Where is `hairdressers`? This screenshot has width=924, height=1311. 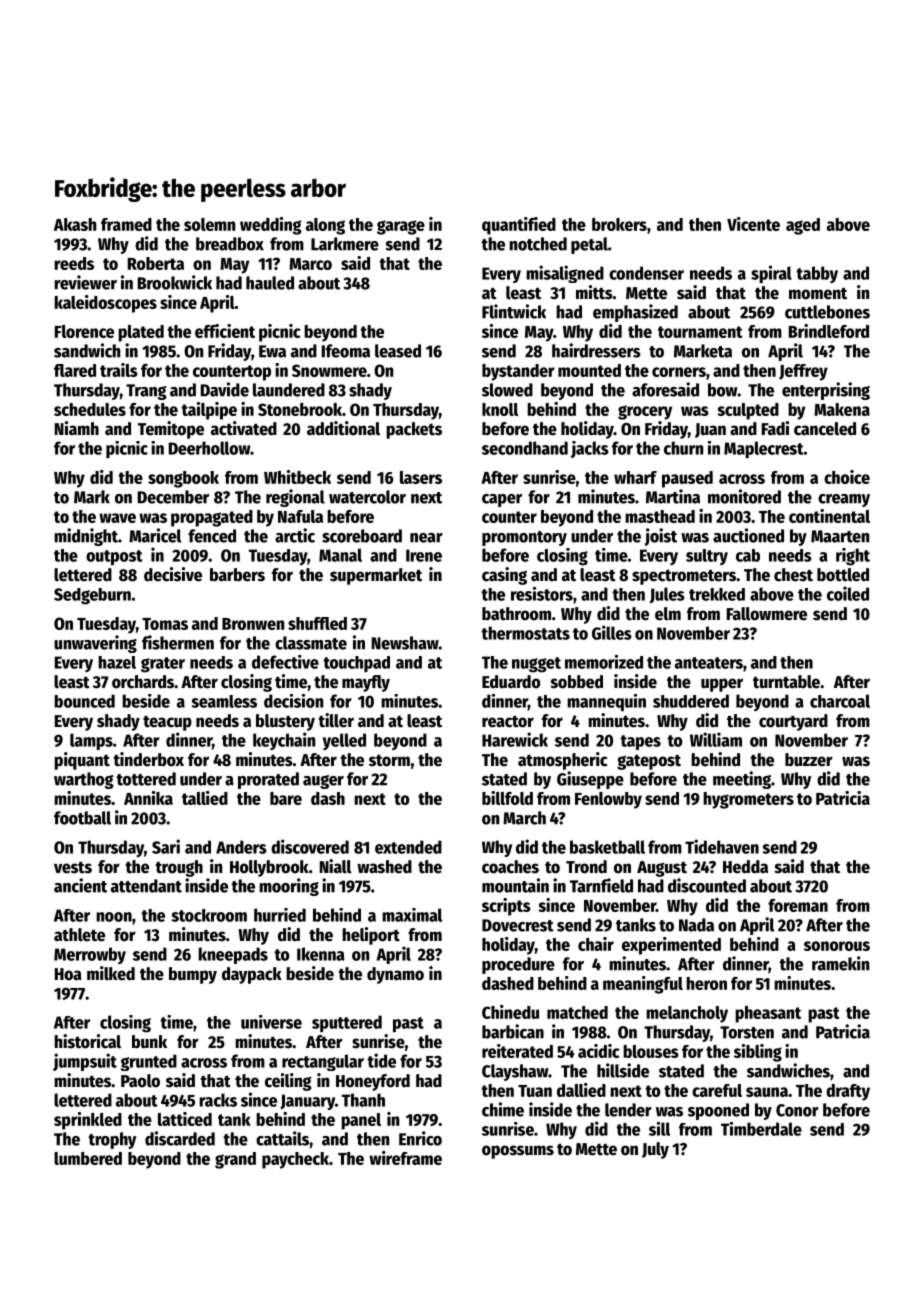 hairdressers is located at coordinates (596, 350).
